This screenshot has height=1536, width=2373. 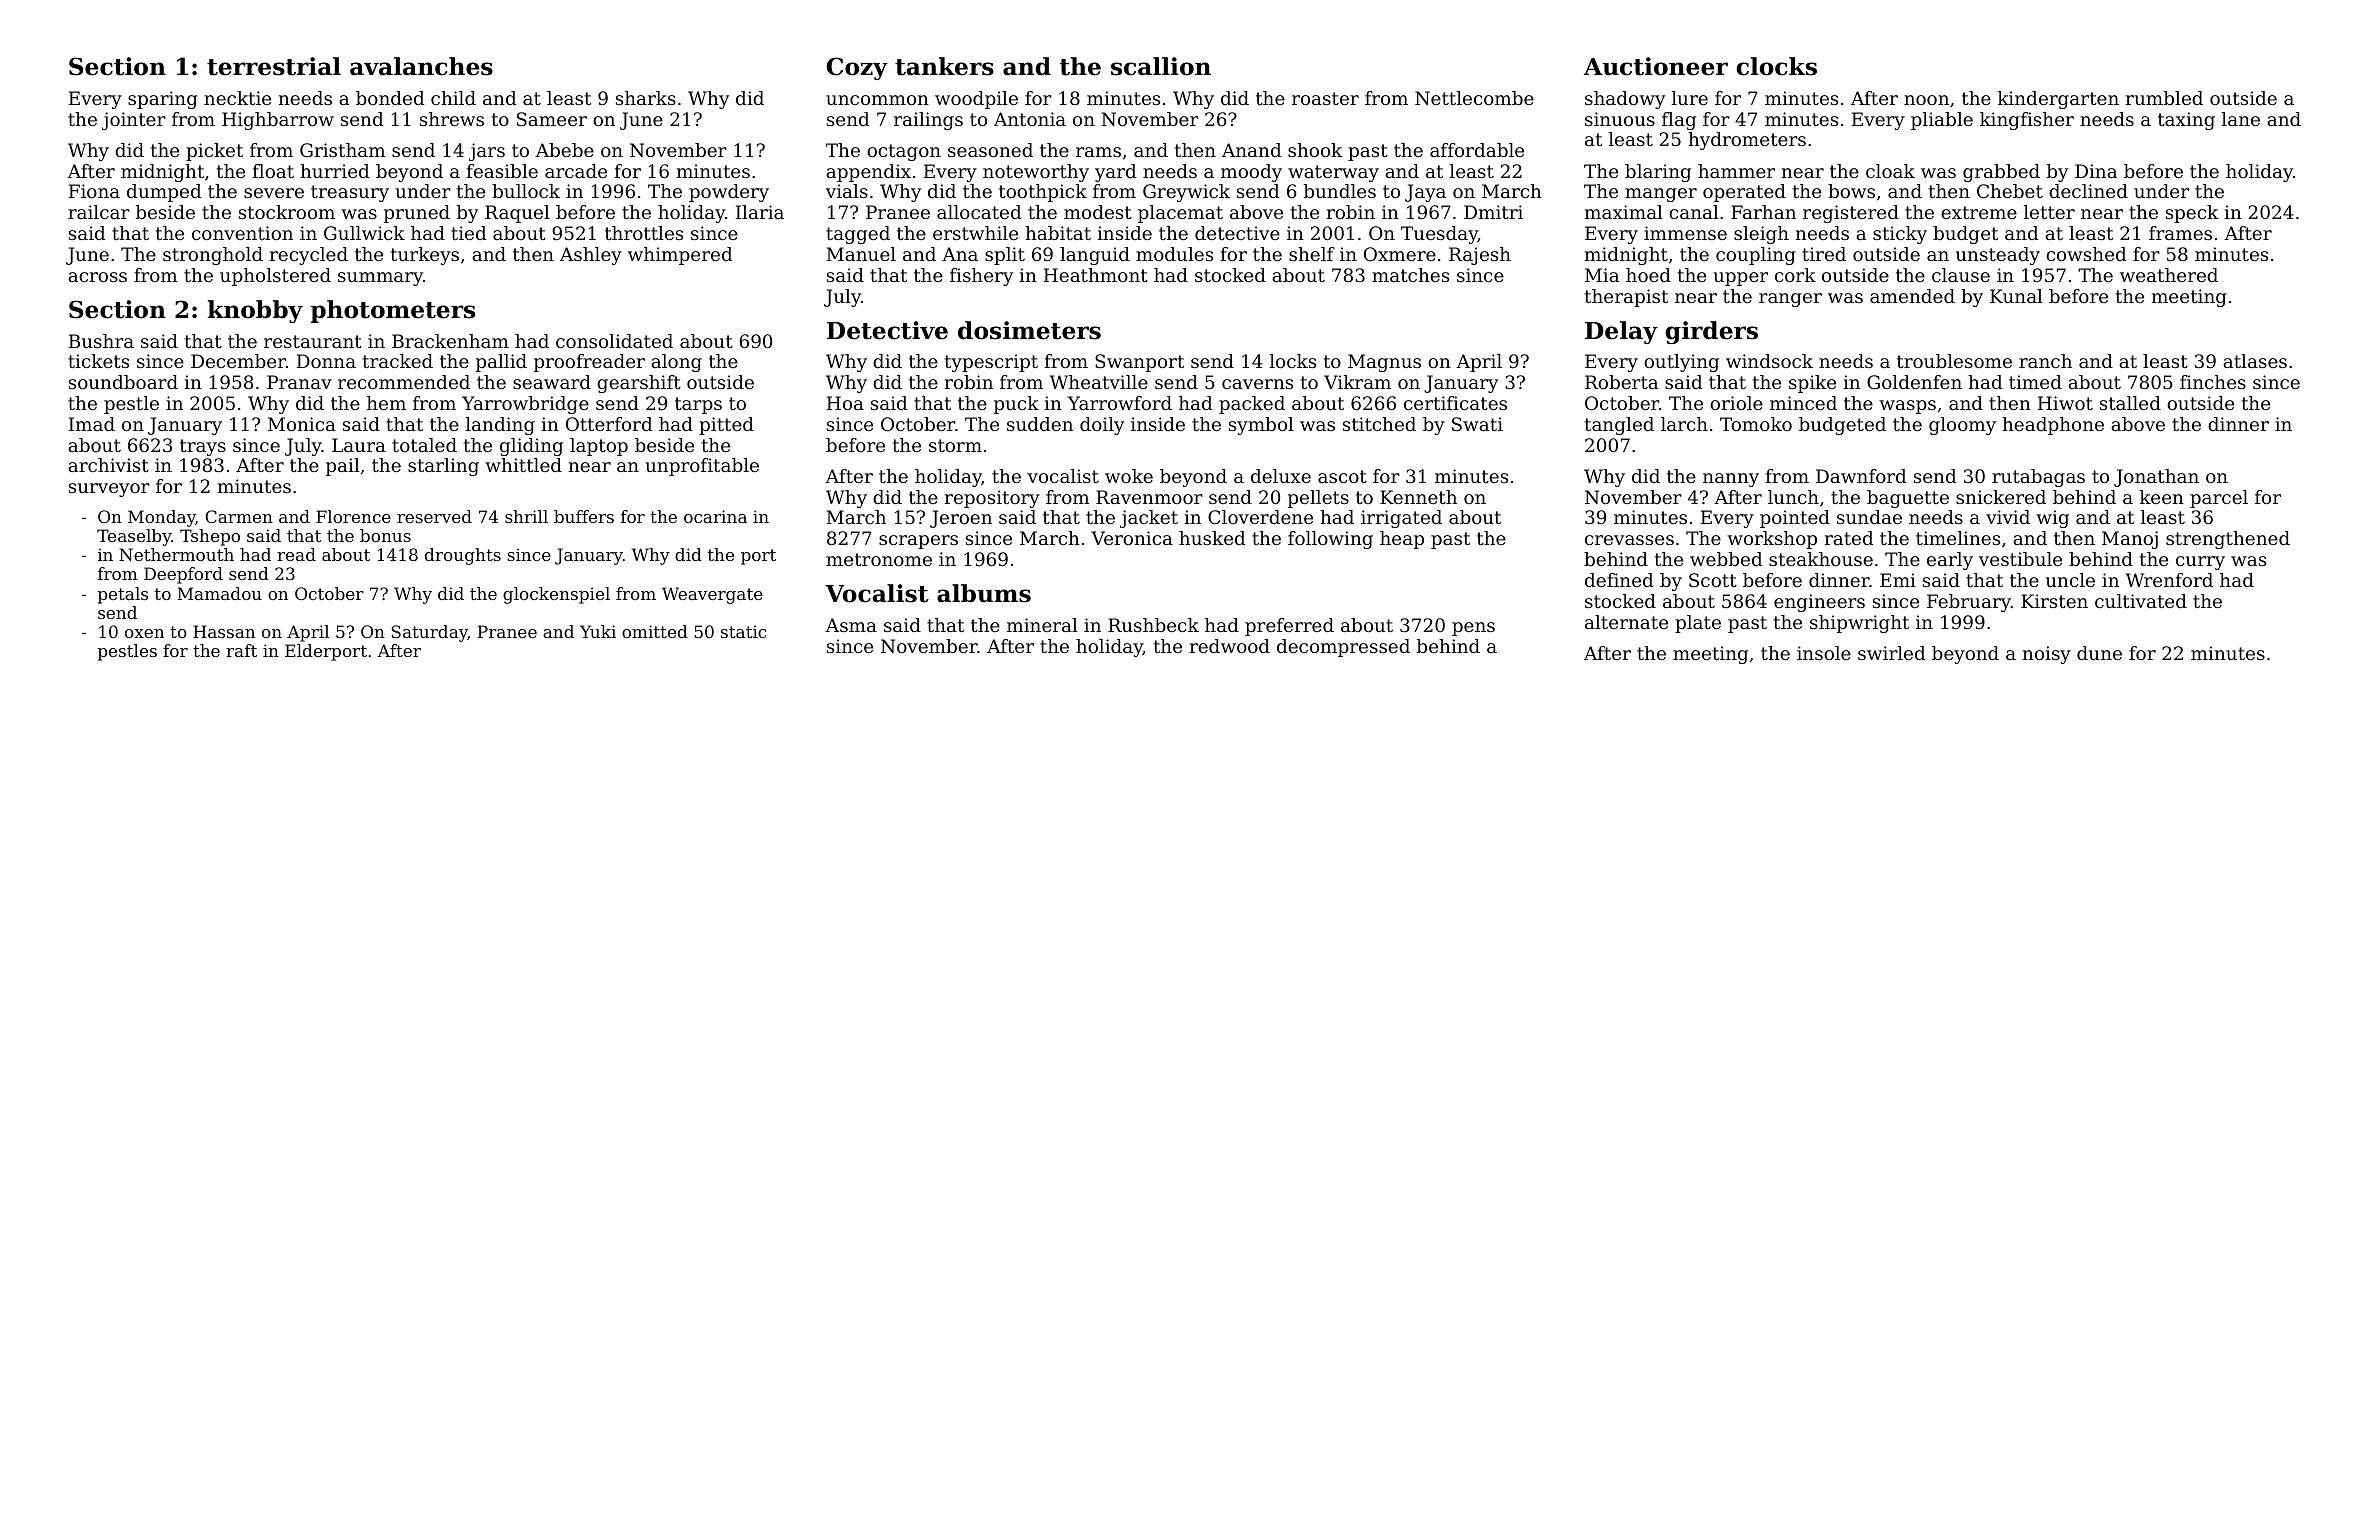 What do you see at coordinates (1384, 363) in the screenshot?
I see `Magnus` at bounding box center [1384, 363].
